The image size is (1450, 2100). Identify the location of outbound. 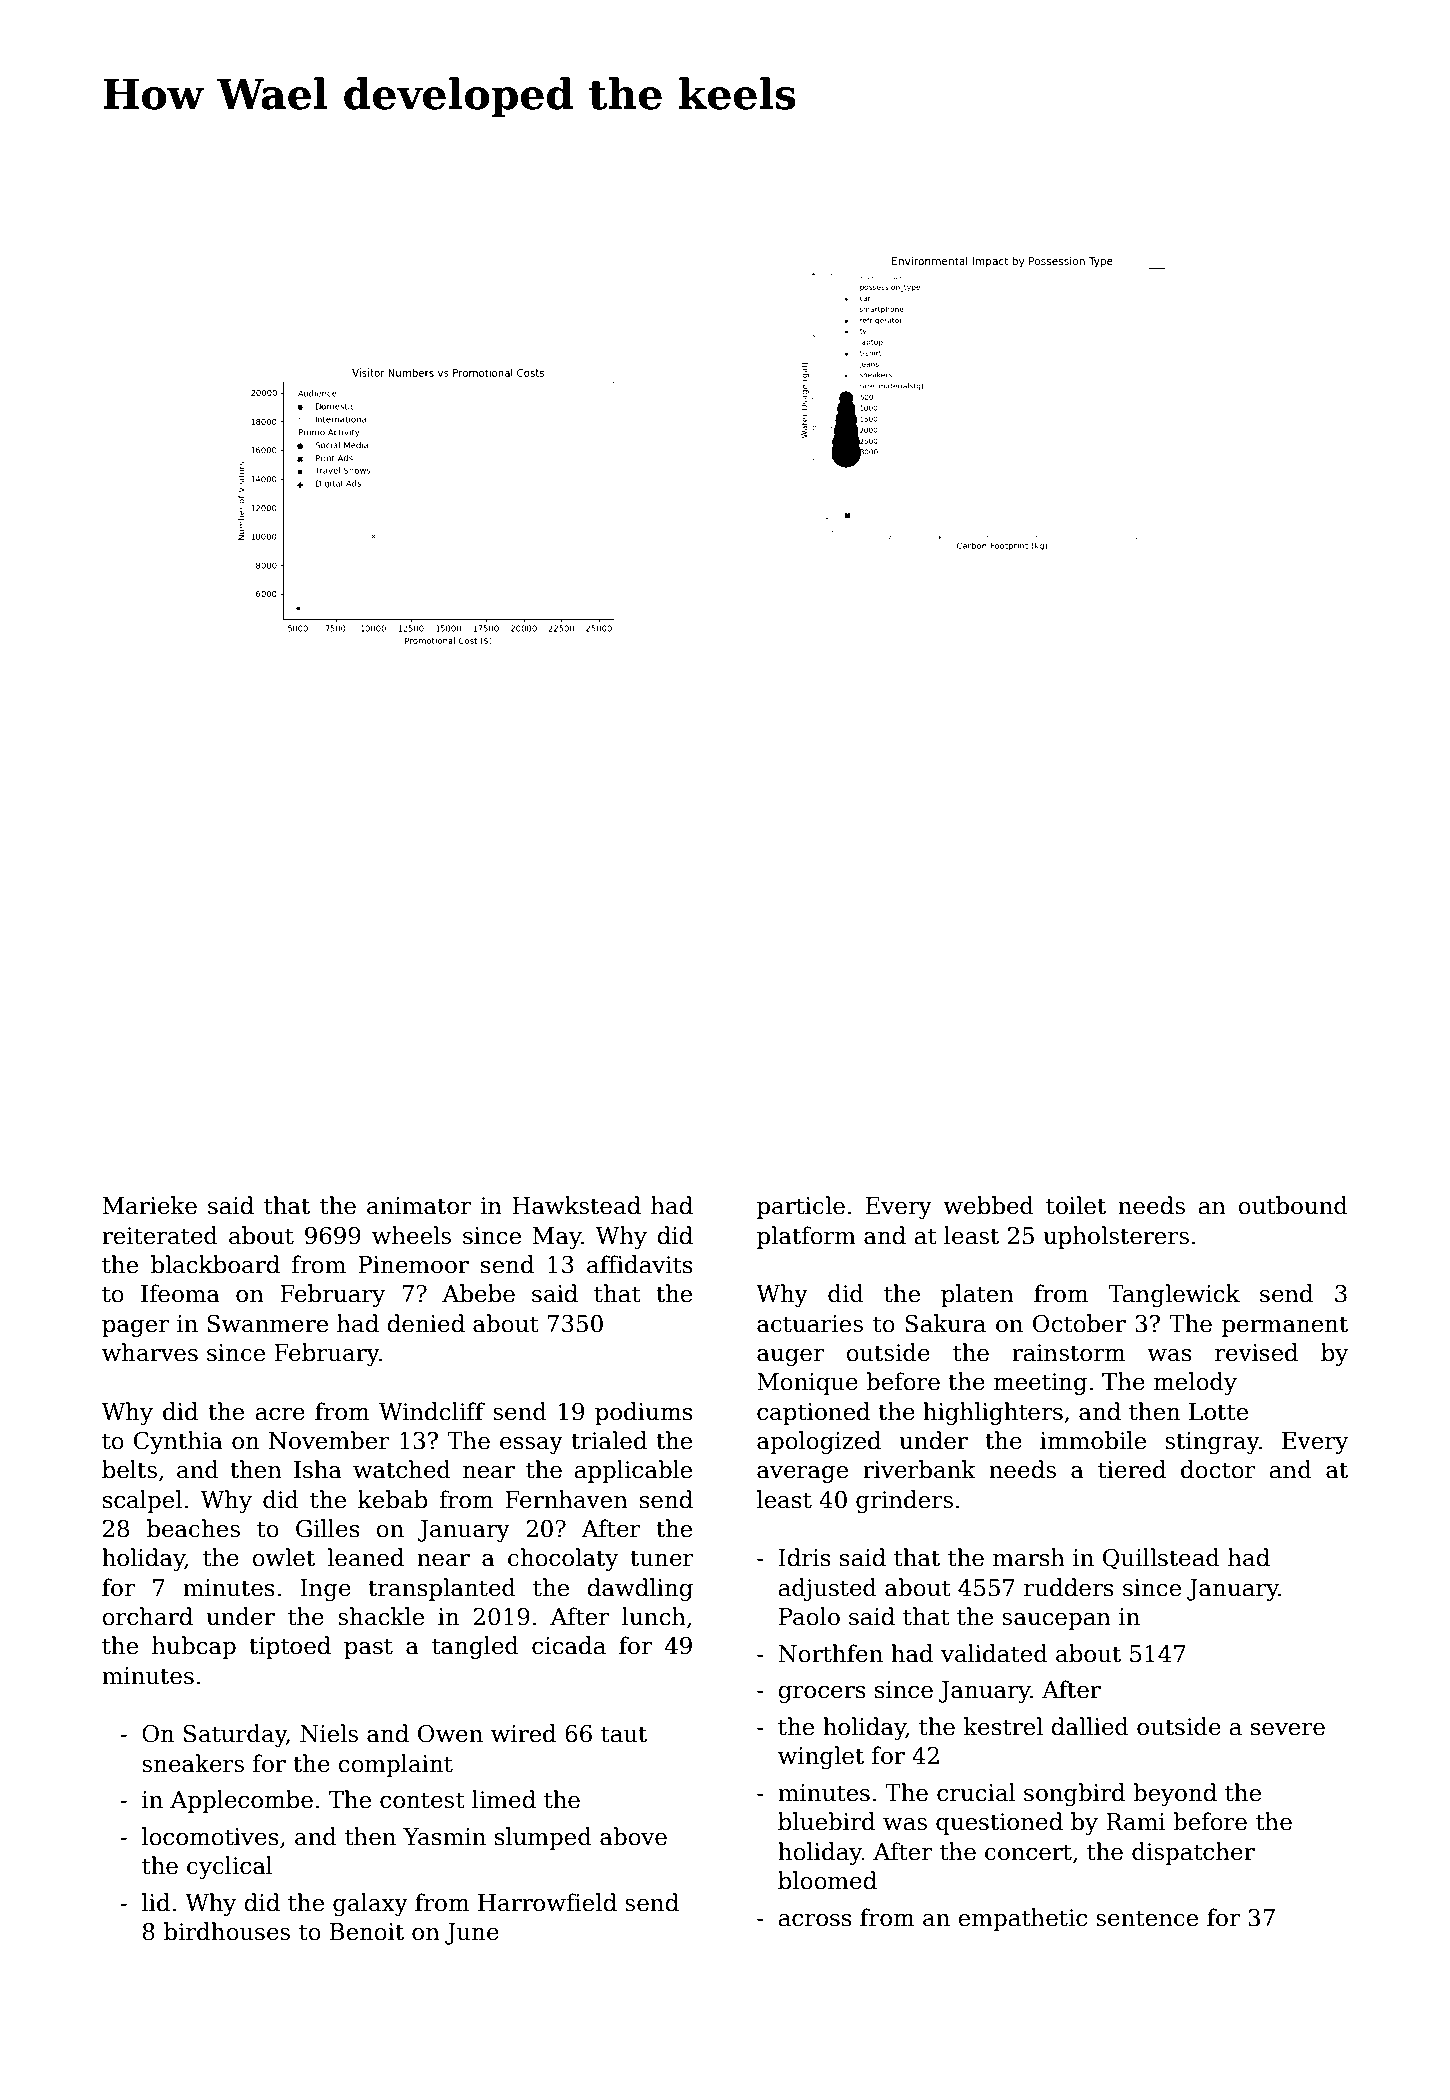
(1293, 1205).
